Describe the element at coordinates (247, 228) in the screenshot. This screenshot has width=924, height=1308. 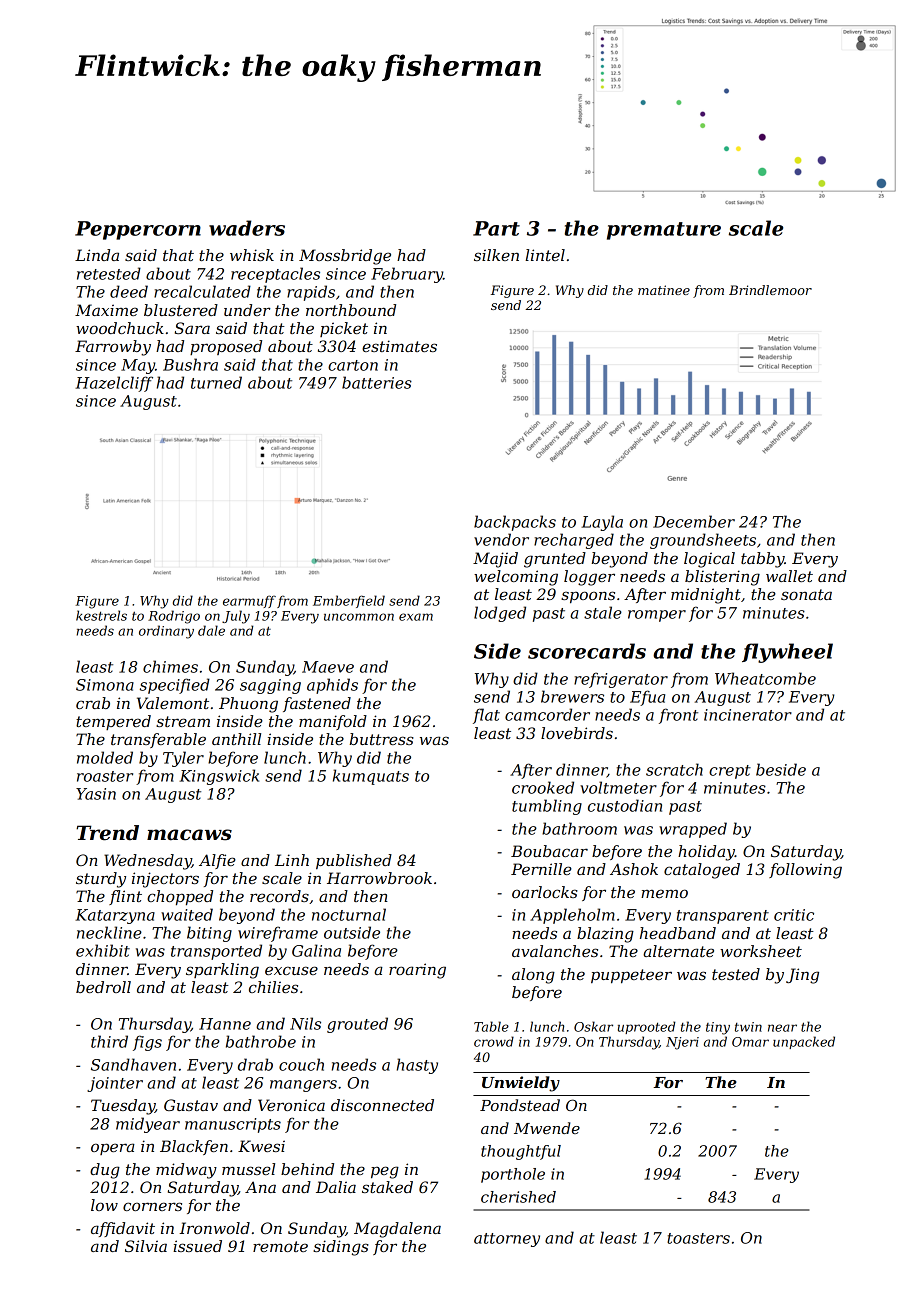
I see `waders` at that location.
